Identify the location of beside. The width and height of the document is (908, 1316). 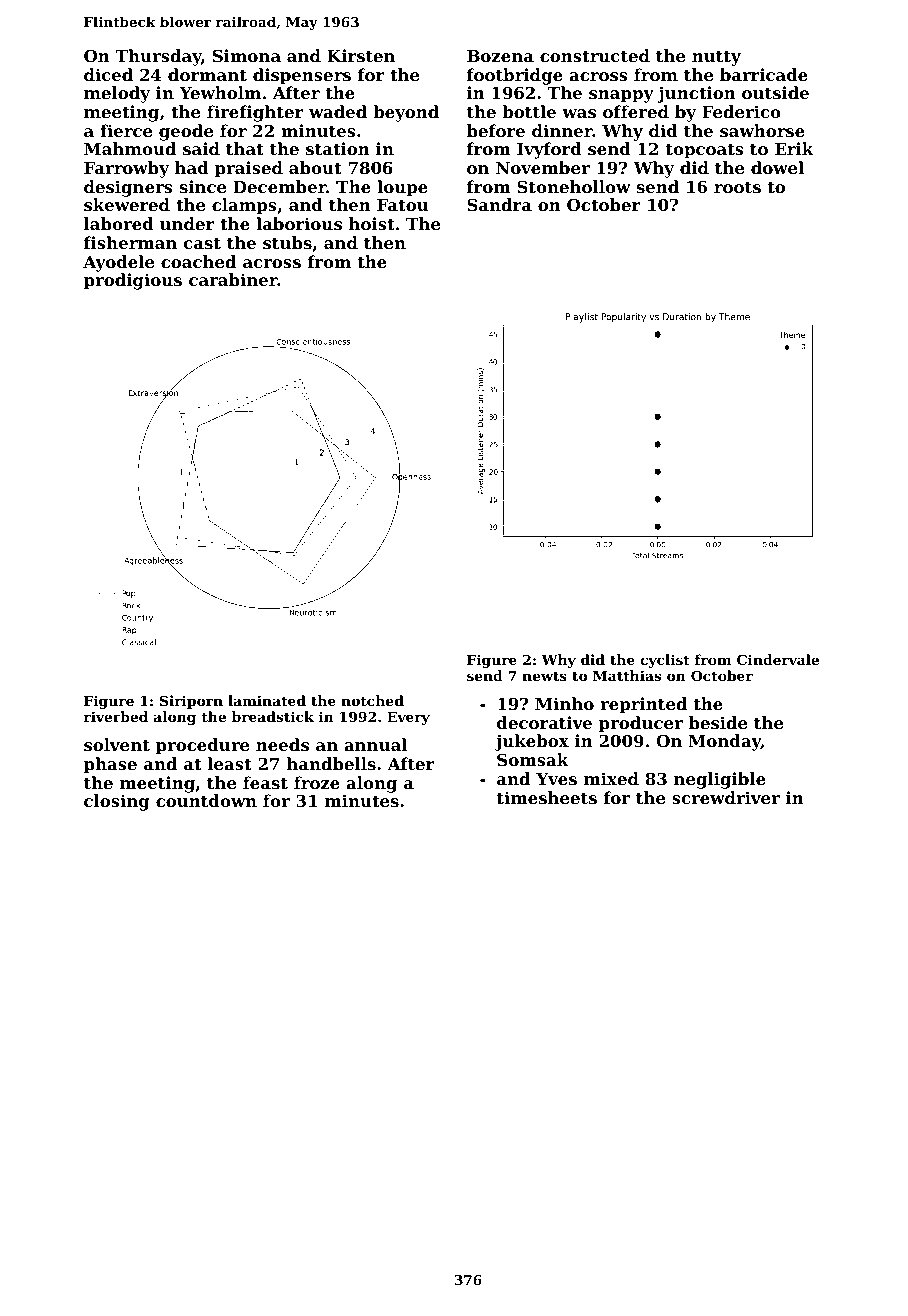
(718, 722).
